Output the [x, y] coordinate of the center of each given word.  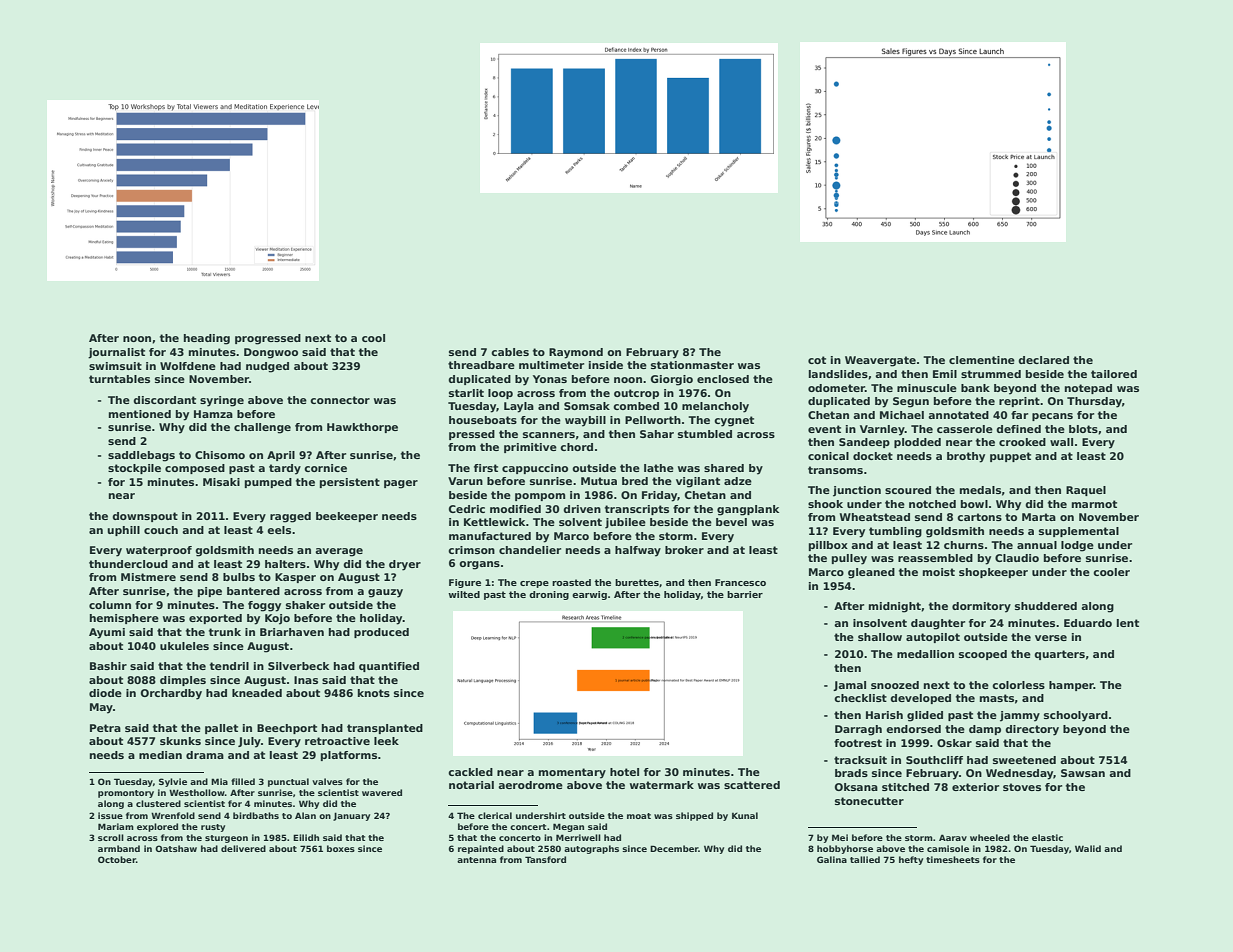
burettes [637, 582]
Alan [305, 815]
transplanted [385, 729]
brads [851, 773]
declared [1043, 360]
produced [381, 633]
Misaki [221, 482]
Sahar [657, 434]
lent [1128, 623]
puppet [1010, 457]
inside [606, 365]
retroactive [337, 741]
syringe [222, 401]
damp [985, 730]
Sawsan [1083, 773]
